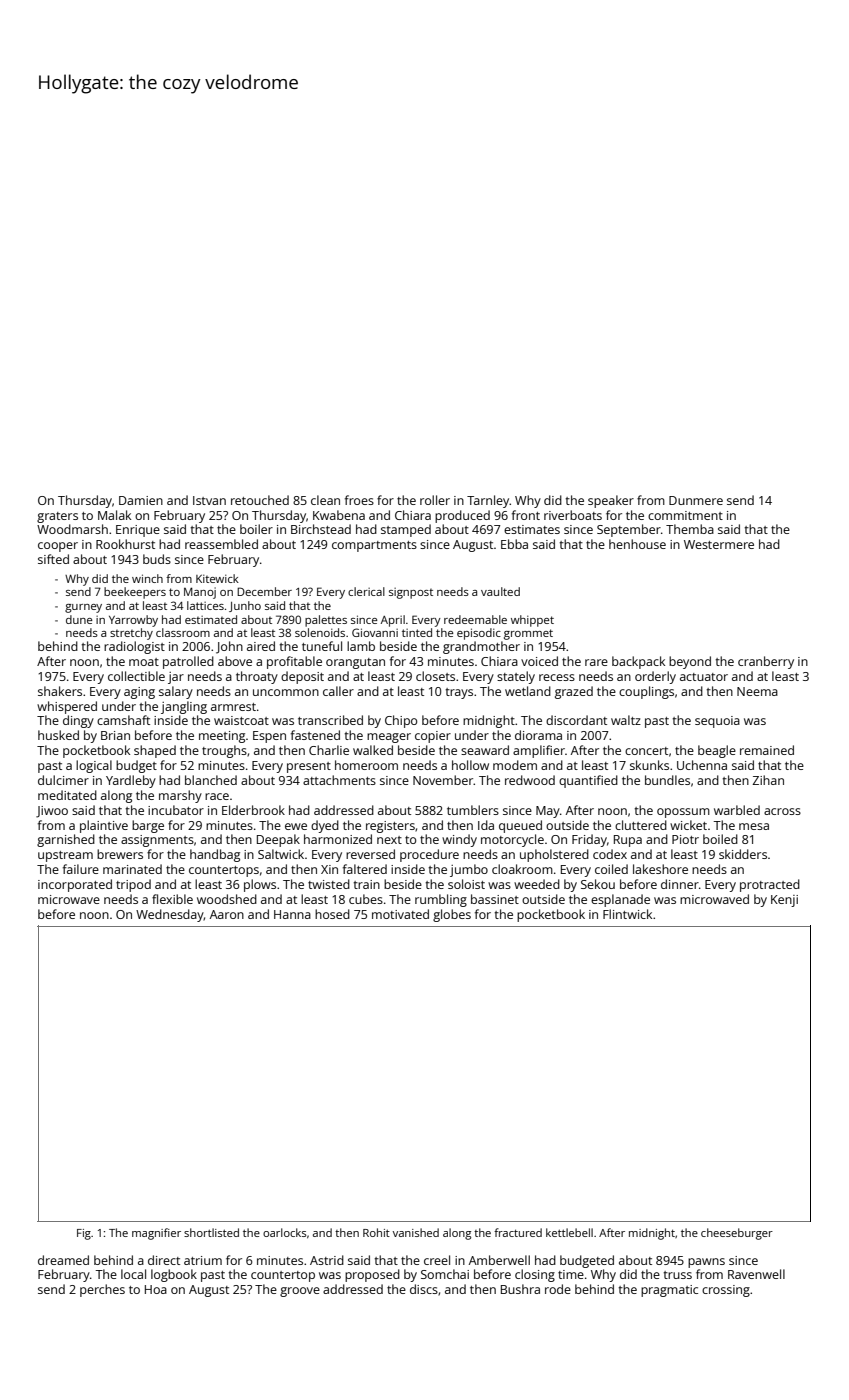 The height and width of the screenshot is (1400, 849). I want to click on soloist, so click(466, 884).
